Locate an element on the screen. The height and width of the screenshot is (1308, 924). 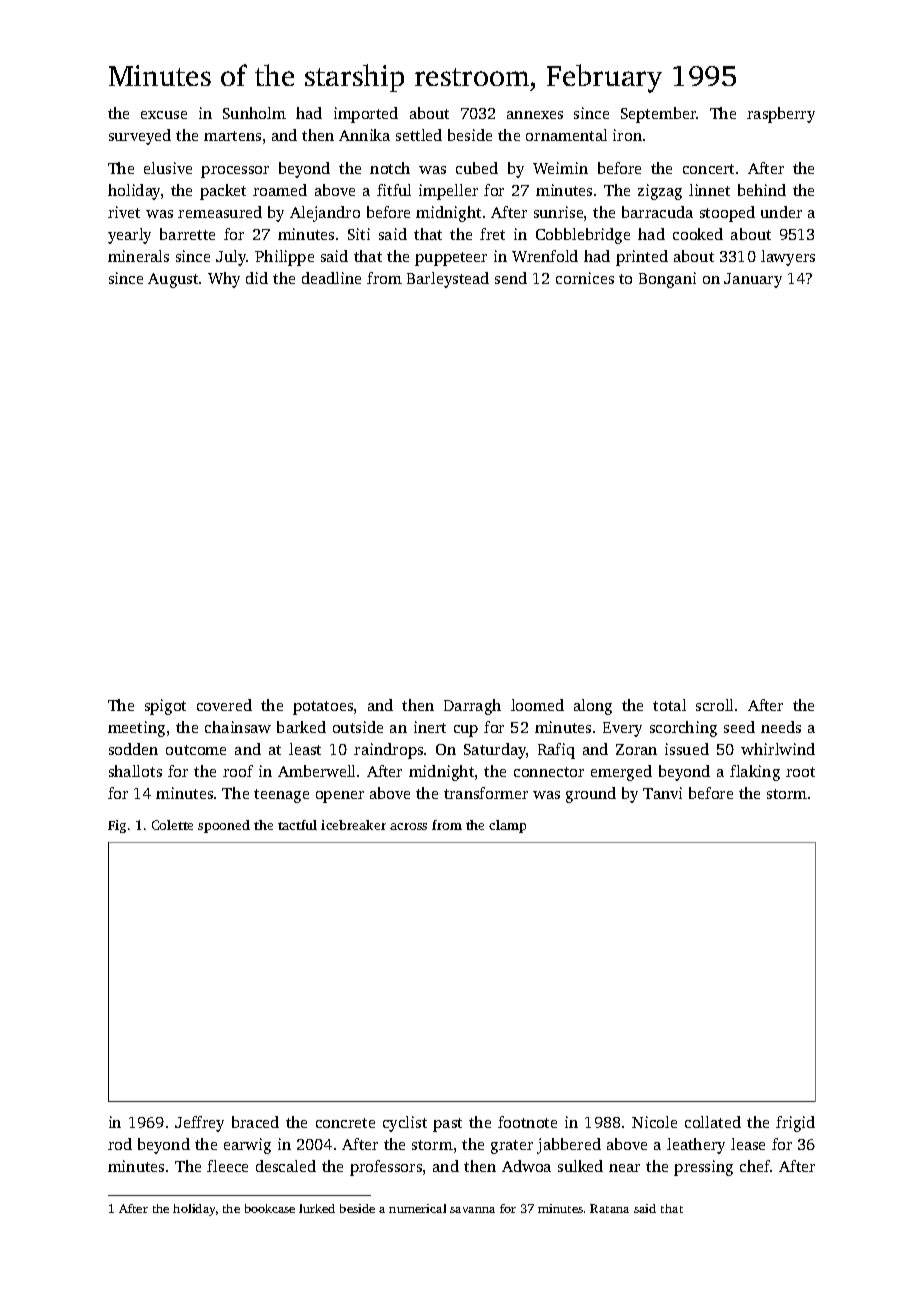
numerical is located at coordinates (417, 1208).
